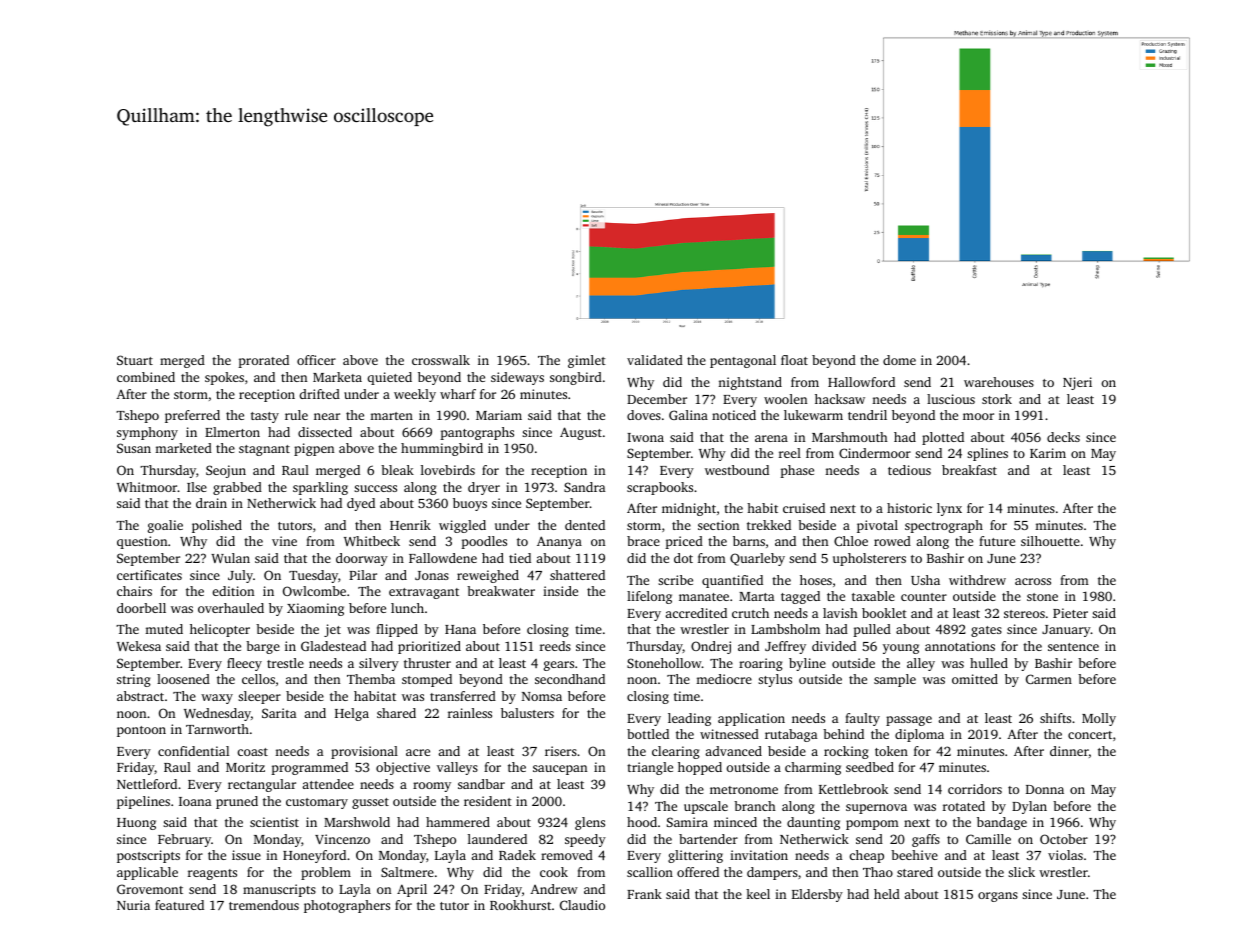  What do you see at coordinates (724, 679) in the screenshot?
I see `mediocre` at bounding box center [724, 679].
